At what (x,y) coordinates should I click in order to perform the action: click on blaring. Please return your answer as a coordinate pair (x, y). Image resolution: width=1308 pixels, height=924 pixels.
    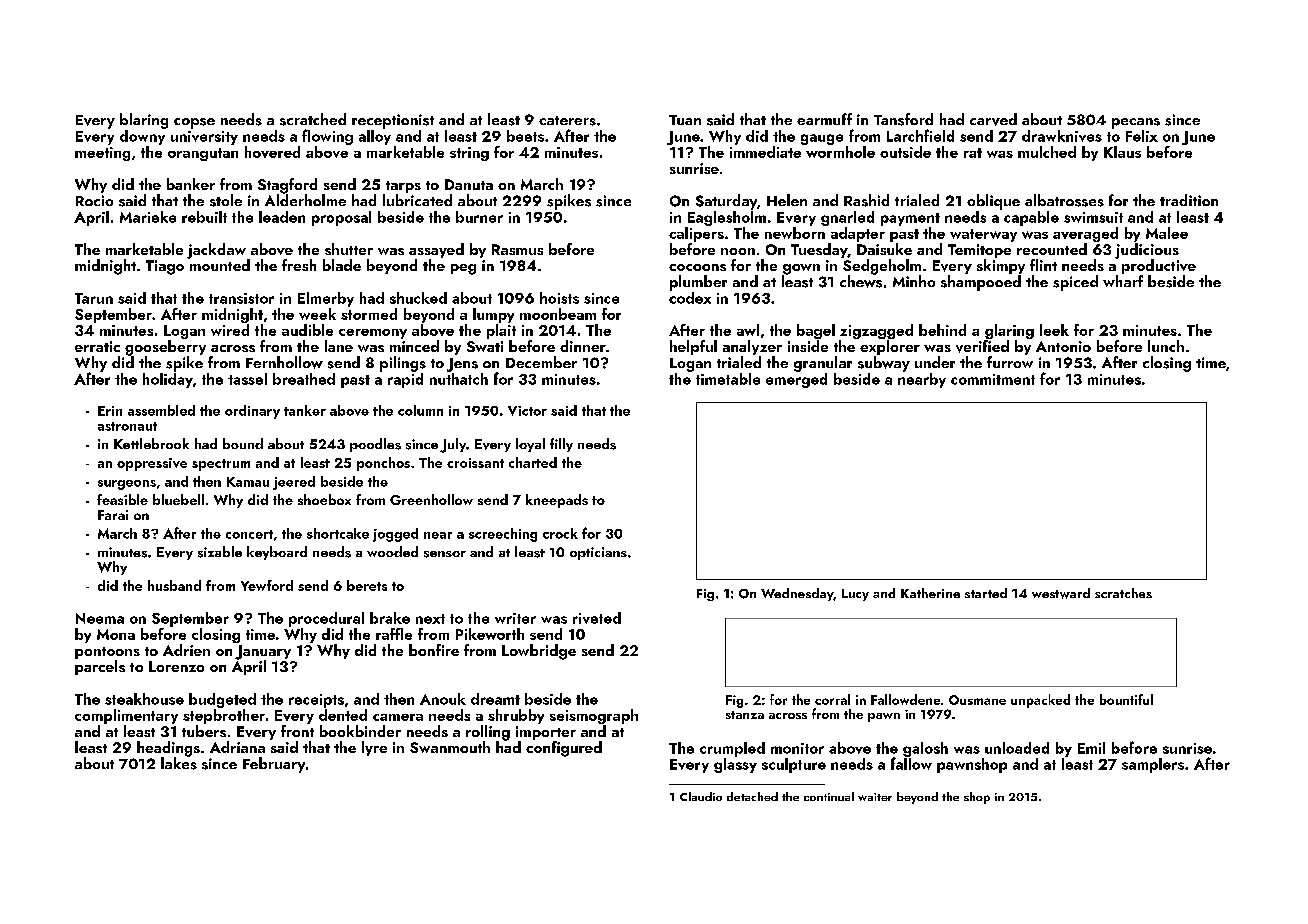
    Looking at the image, I should click on (144, 121).
